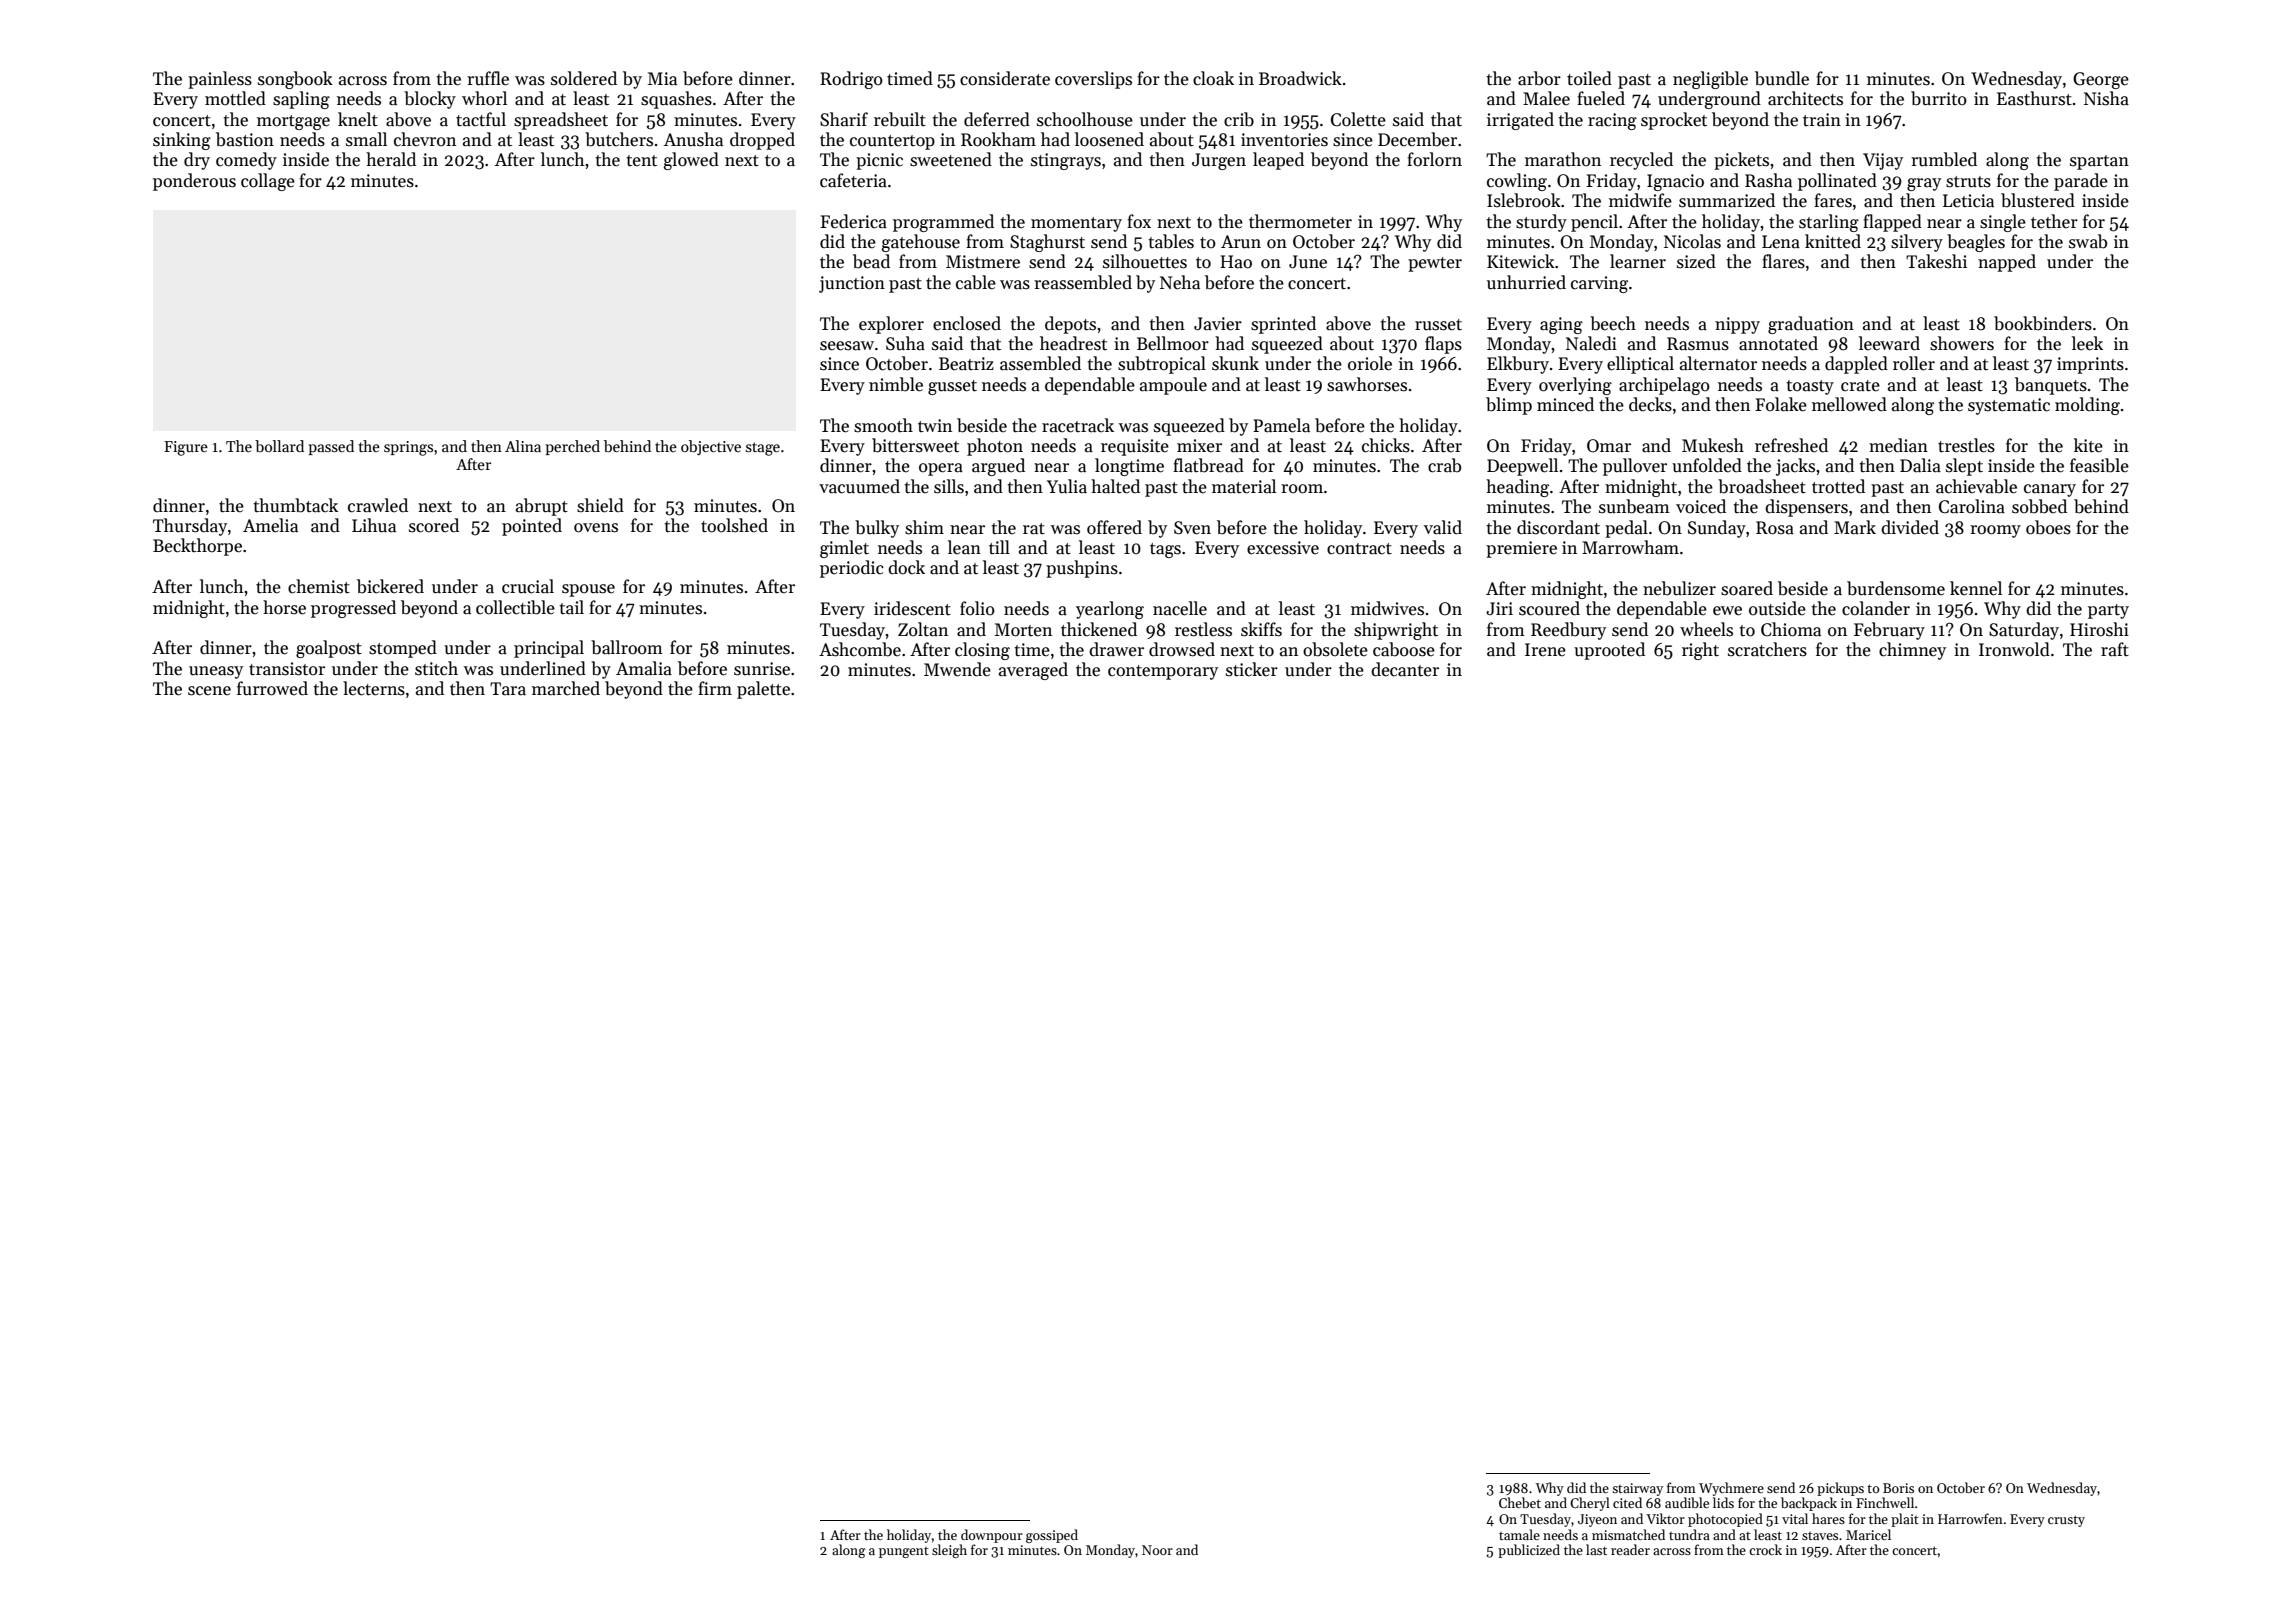 The image size is (2282, 1614). I want to click on Rodrigo, so click(851, 80).
